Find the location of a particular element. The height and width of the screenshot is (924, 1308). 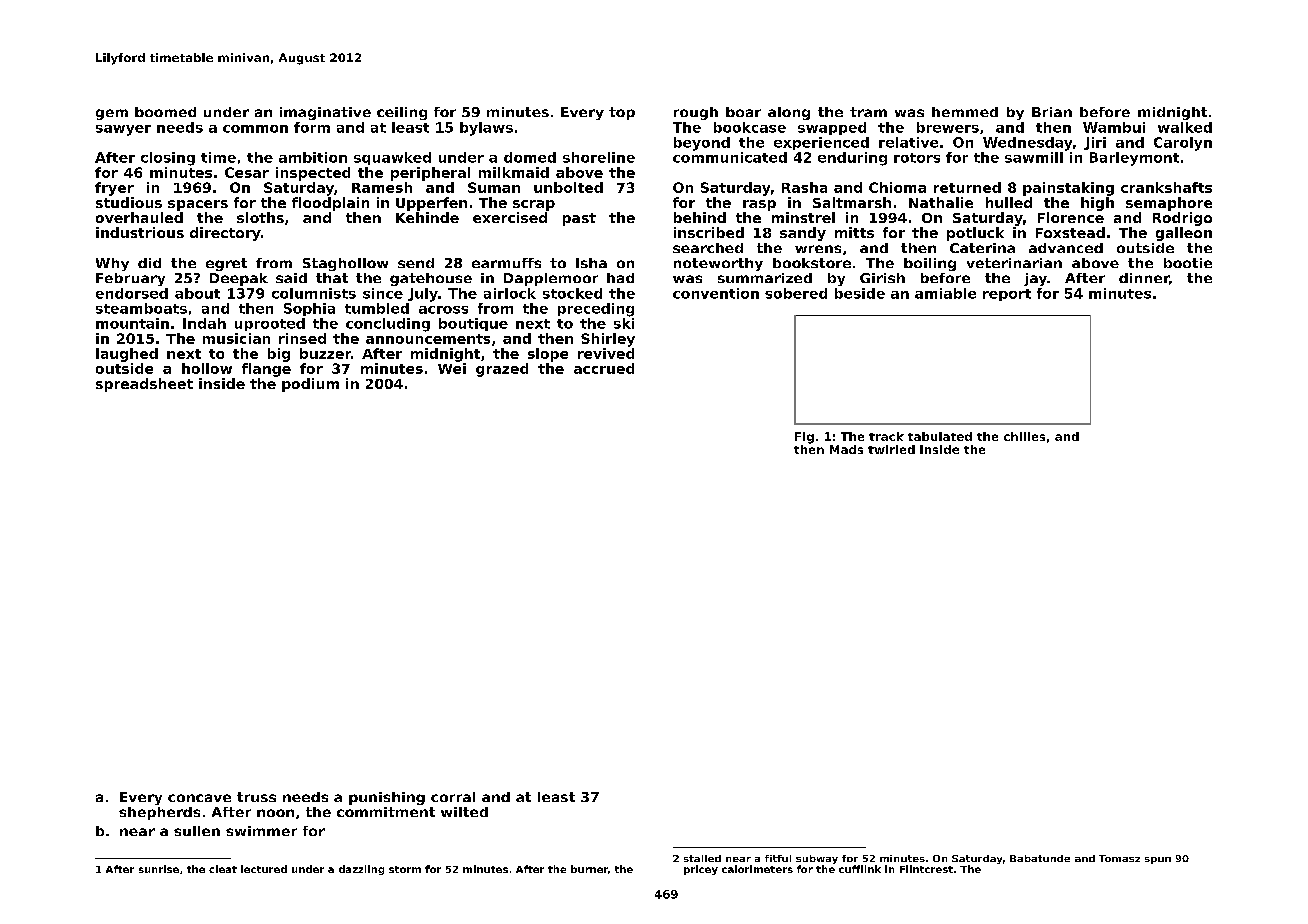

chilies is located at coordinates (1024, 436).
